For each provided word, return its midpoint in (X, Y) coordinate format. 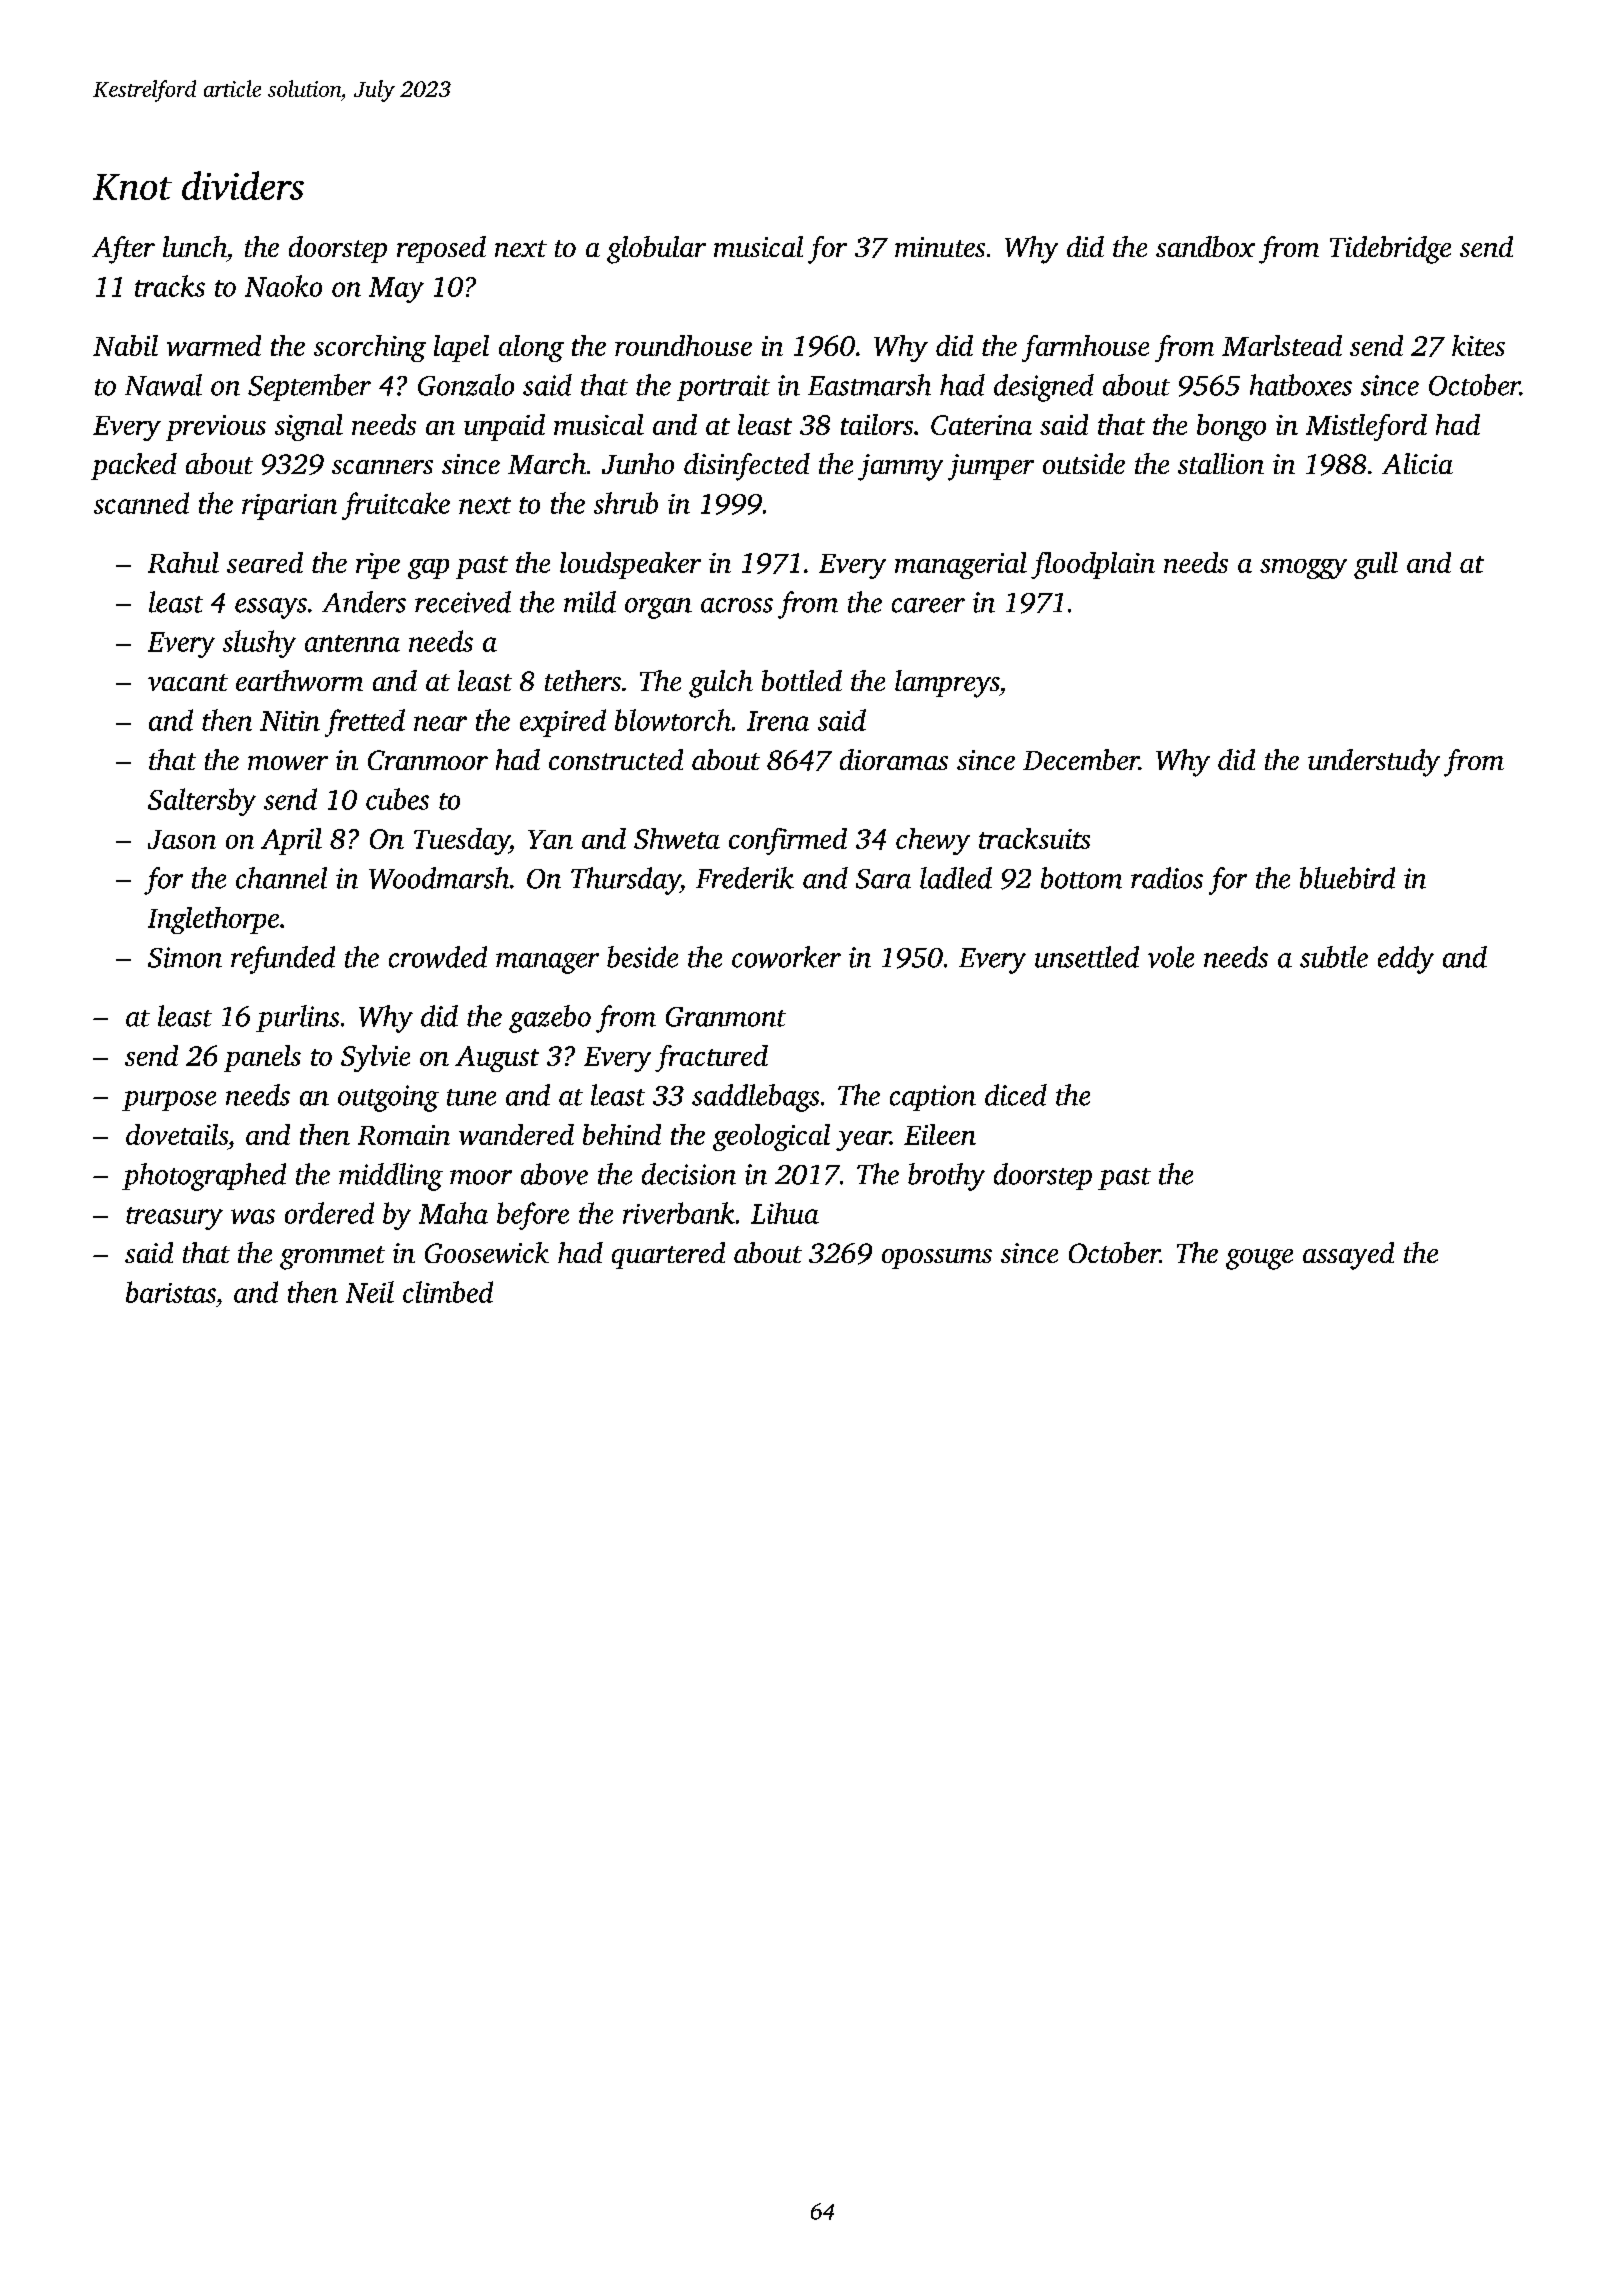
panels (262, 1058)
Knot (132, 187)
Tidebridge (1390, 250)
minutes (940, 247)
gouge (1259, 1259)
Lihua (785, 1213)
